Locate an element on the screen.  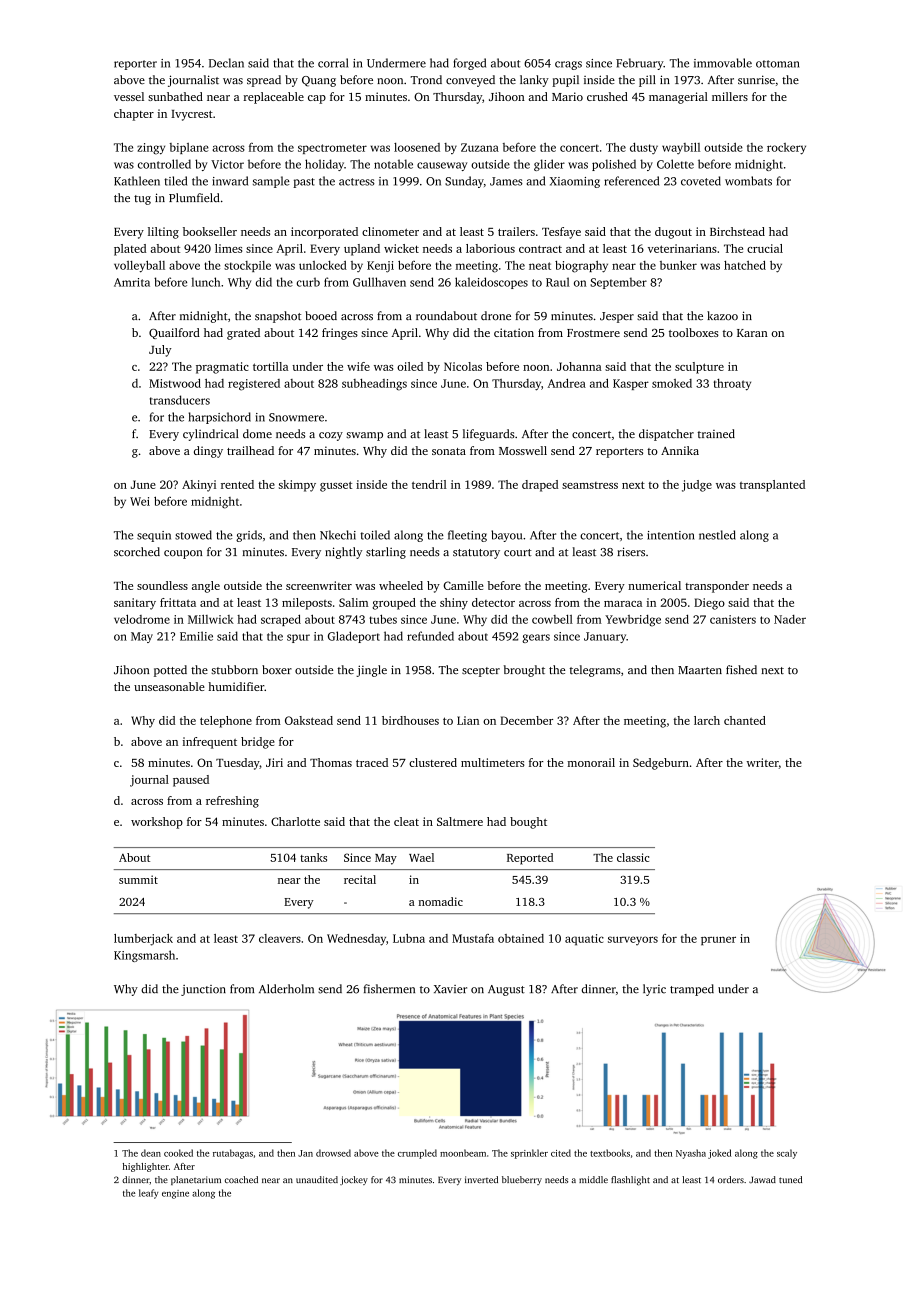
jockey is located at coordinates (354, 1180).
